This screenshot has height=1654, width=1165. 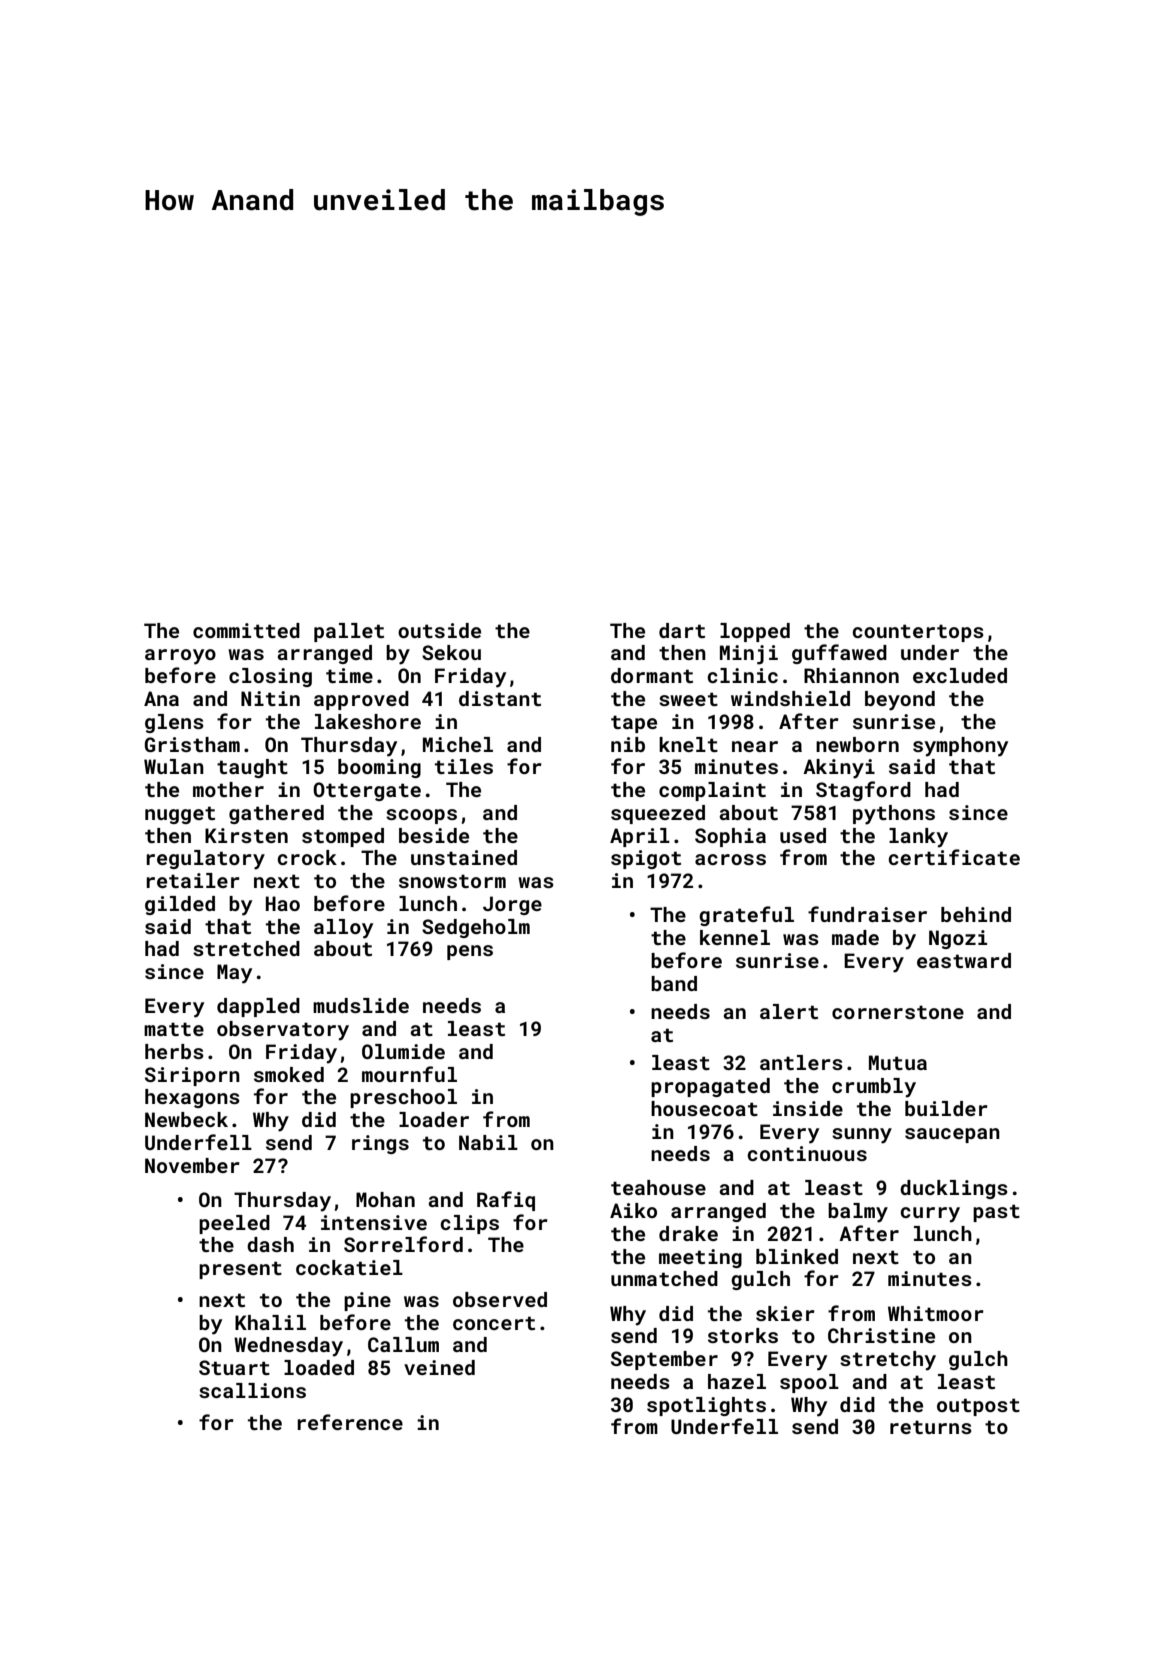 I want to click on countertops, so click(x=918, y=633).
